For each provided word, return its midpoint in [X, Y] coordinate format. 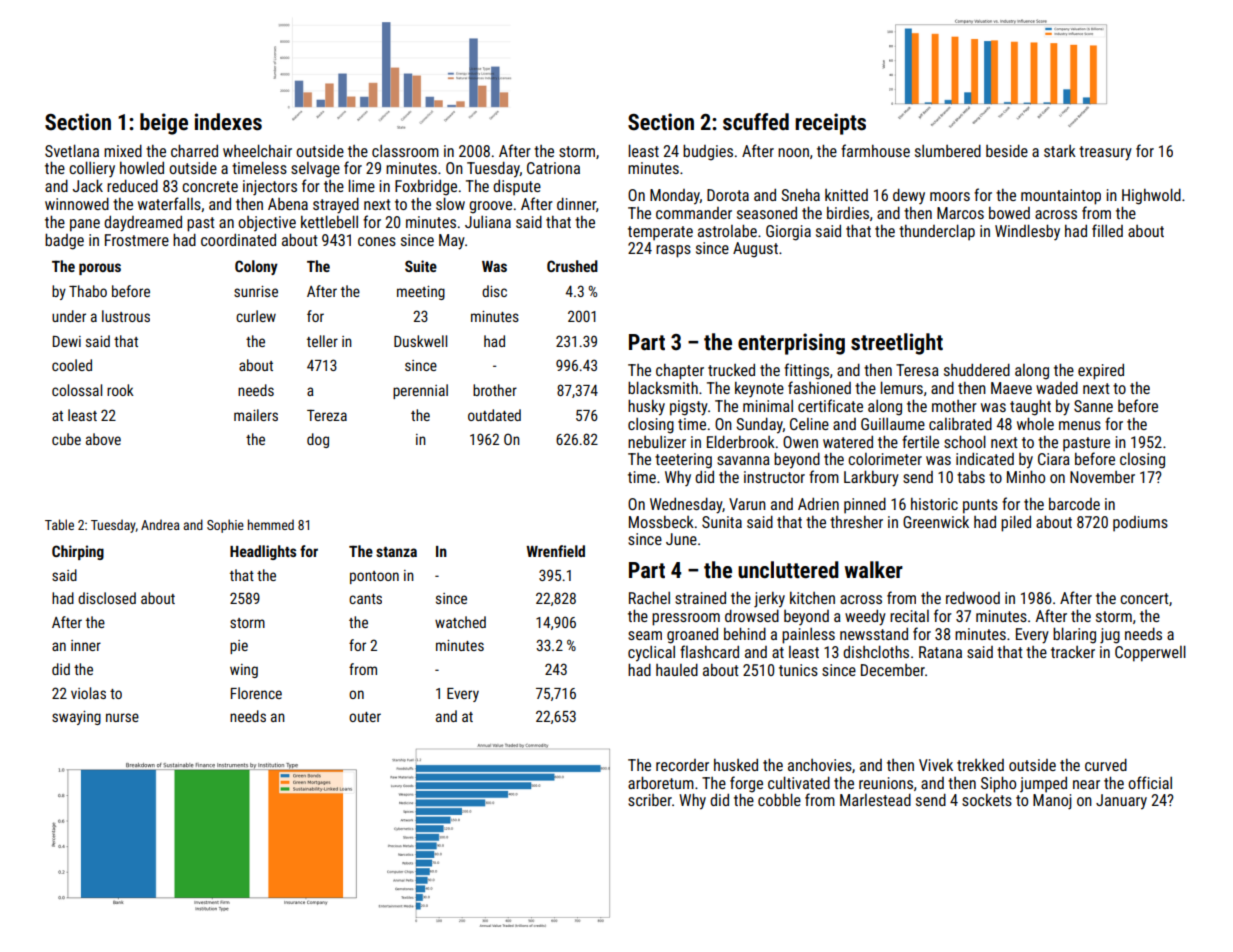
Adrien [818, 504]
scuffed [756, 122]
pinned [865, 505]
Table [59, 524]
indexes [228, 122]
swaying [76, 718]
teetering [683, 461]
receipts [830, 124]
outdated [494, 415]
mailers [256, 415]
